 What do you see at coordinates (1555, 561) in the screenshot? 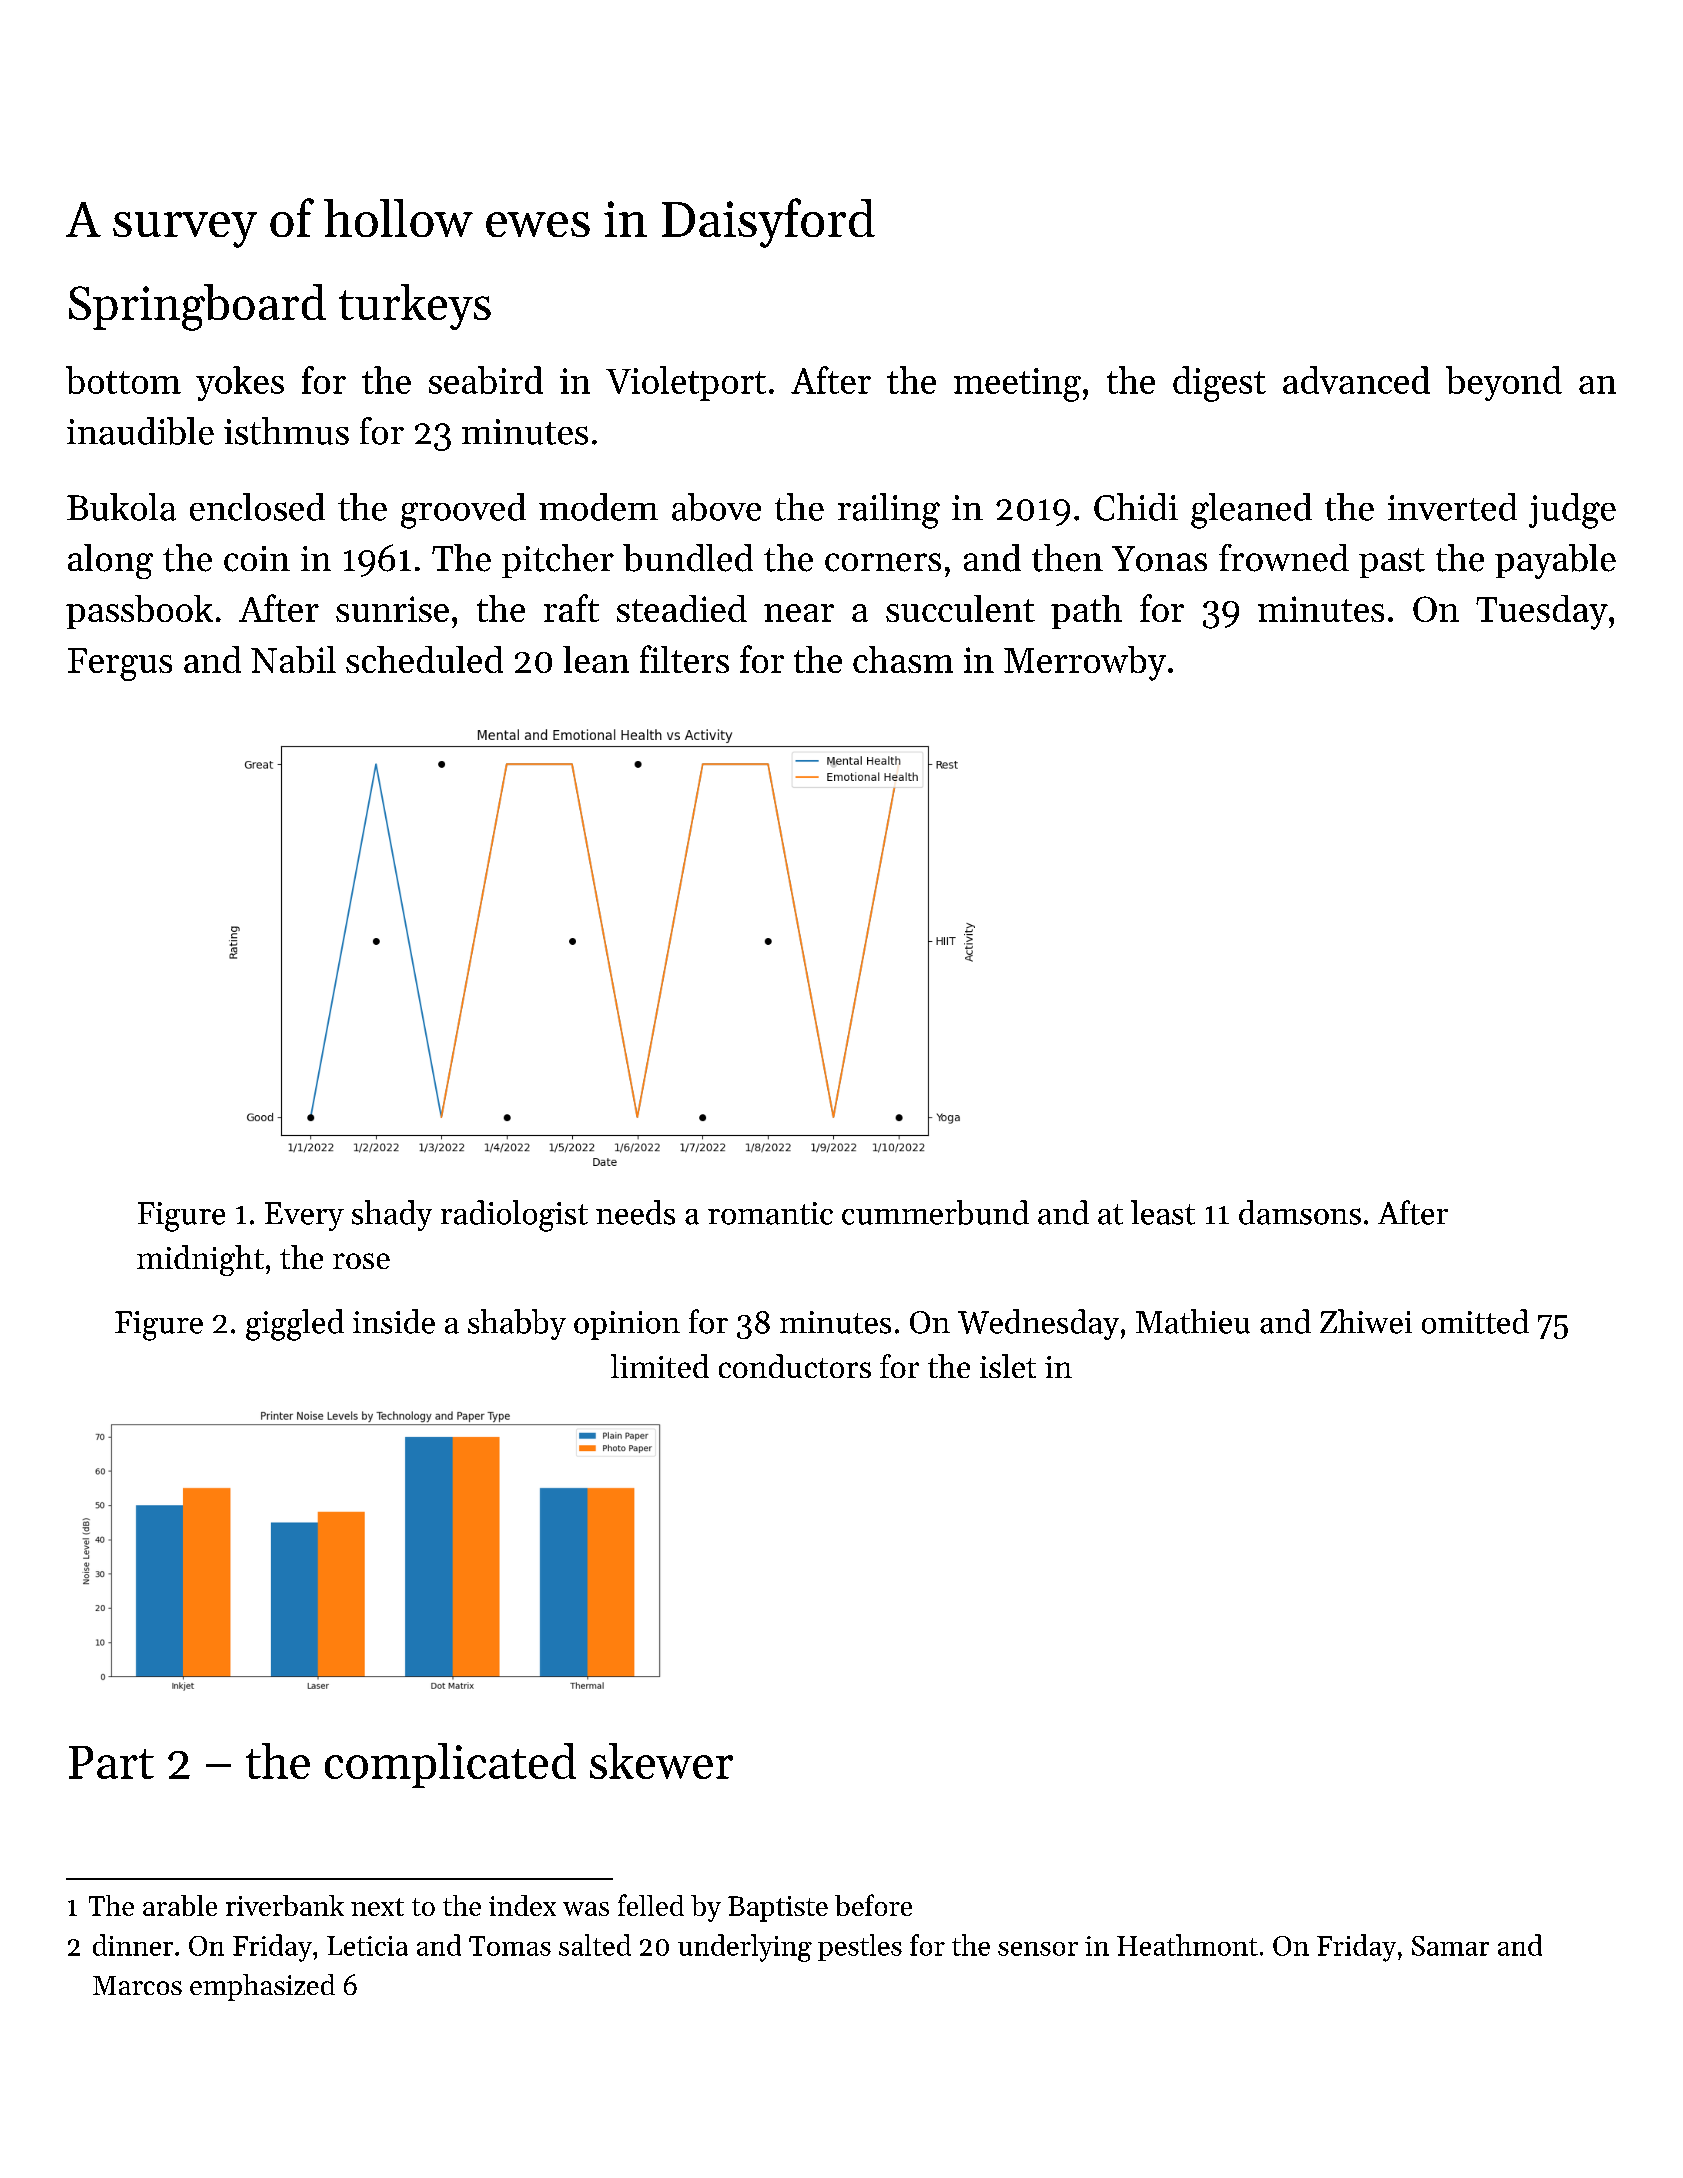
I see `payable` at bounding box center [1555, 561].
